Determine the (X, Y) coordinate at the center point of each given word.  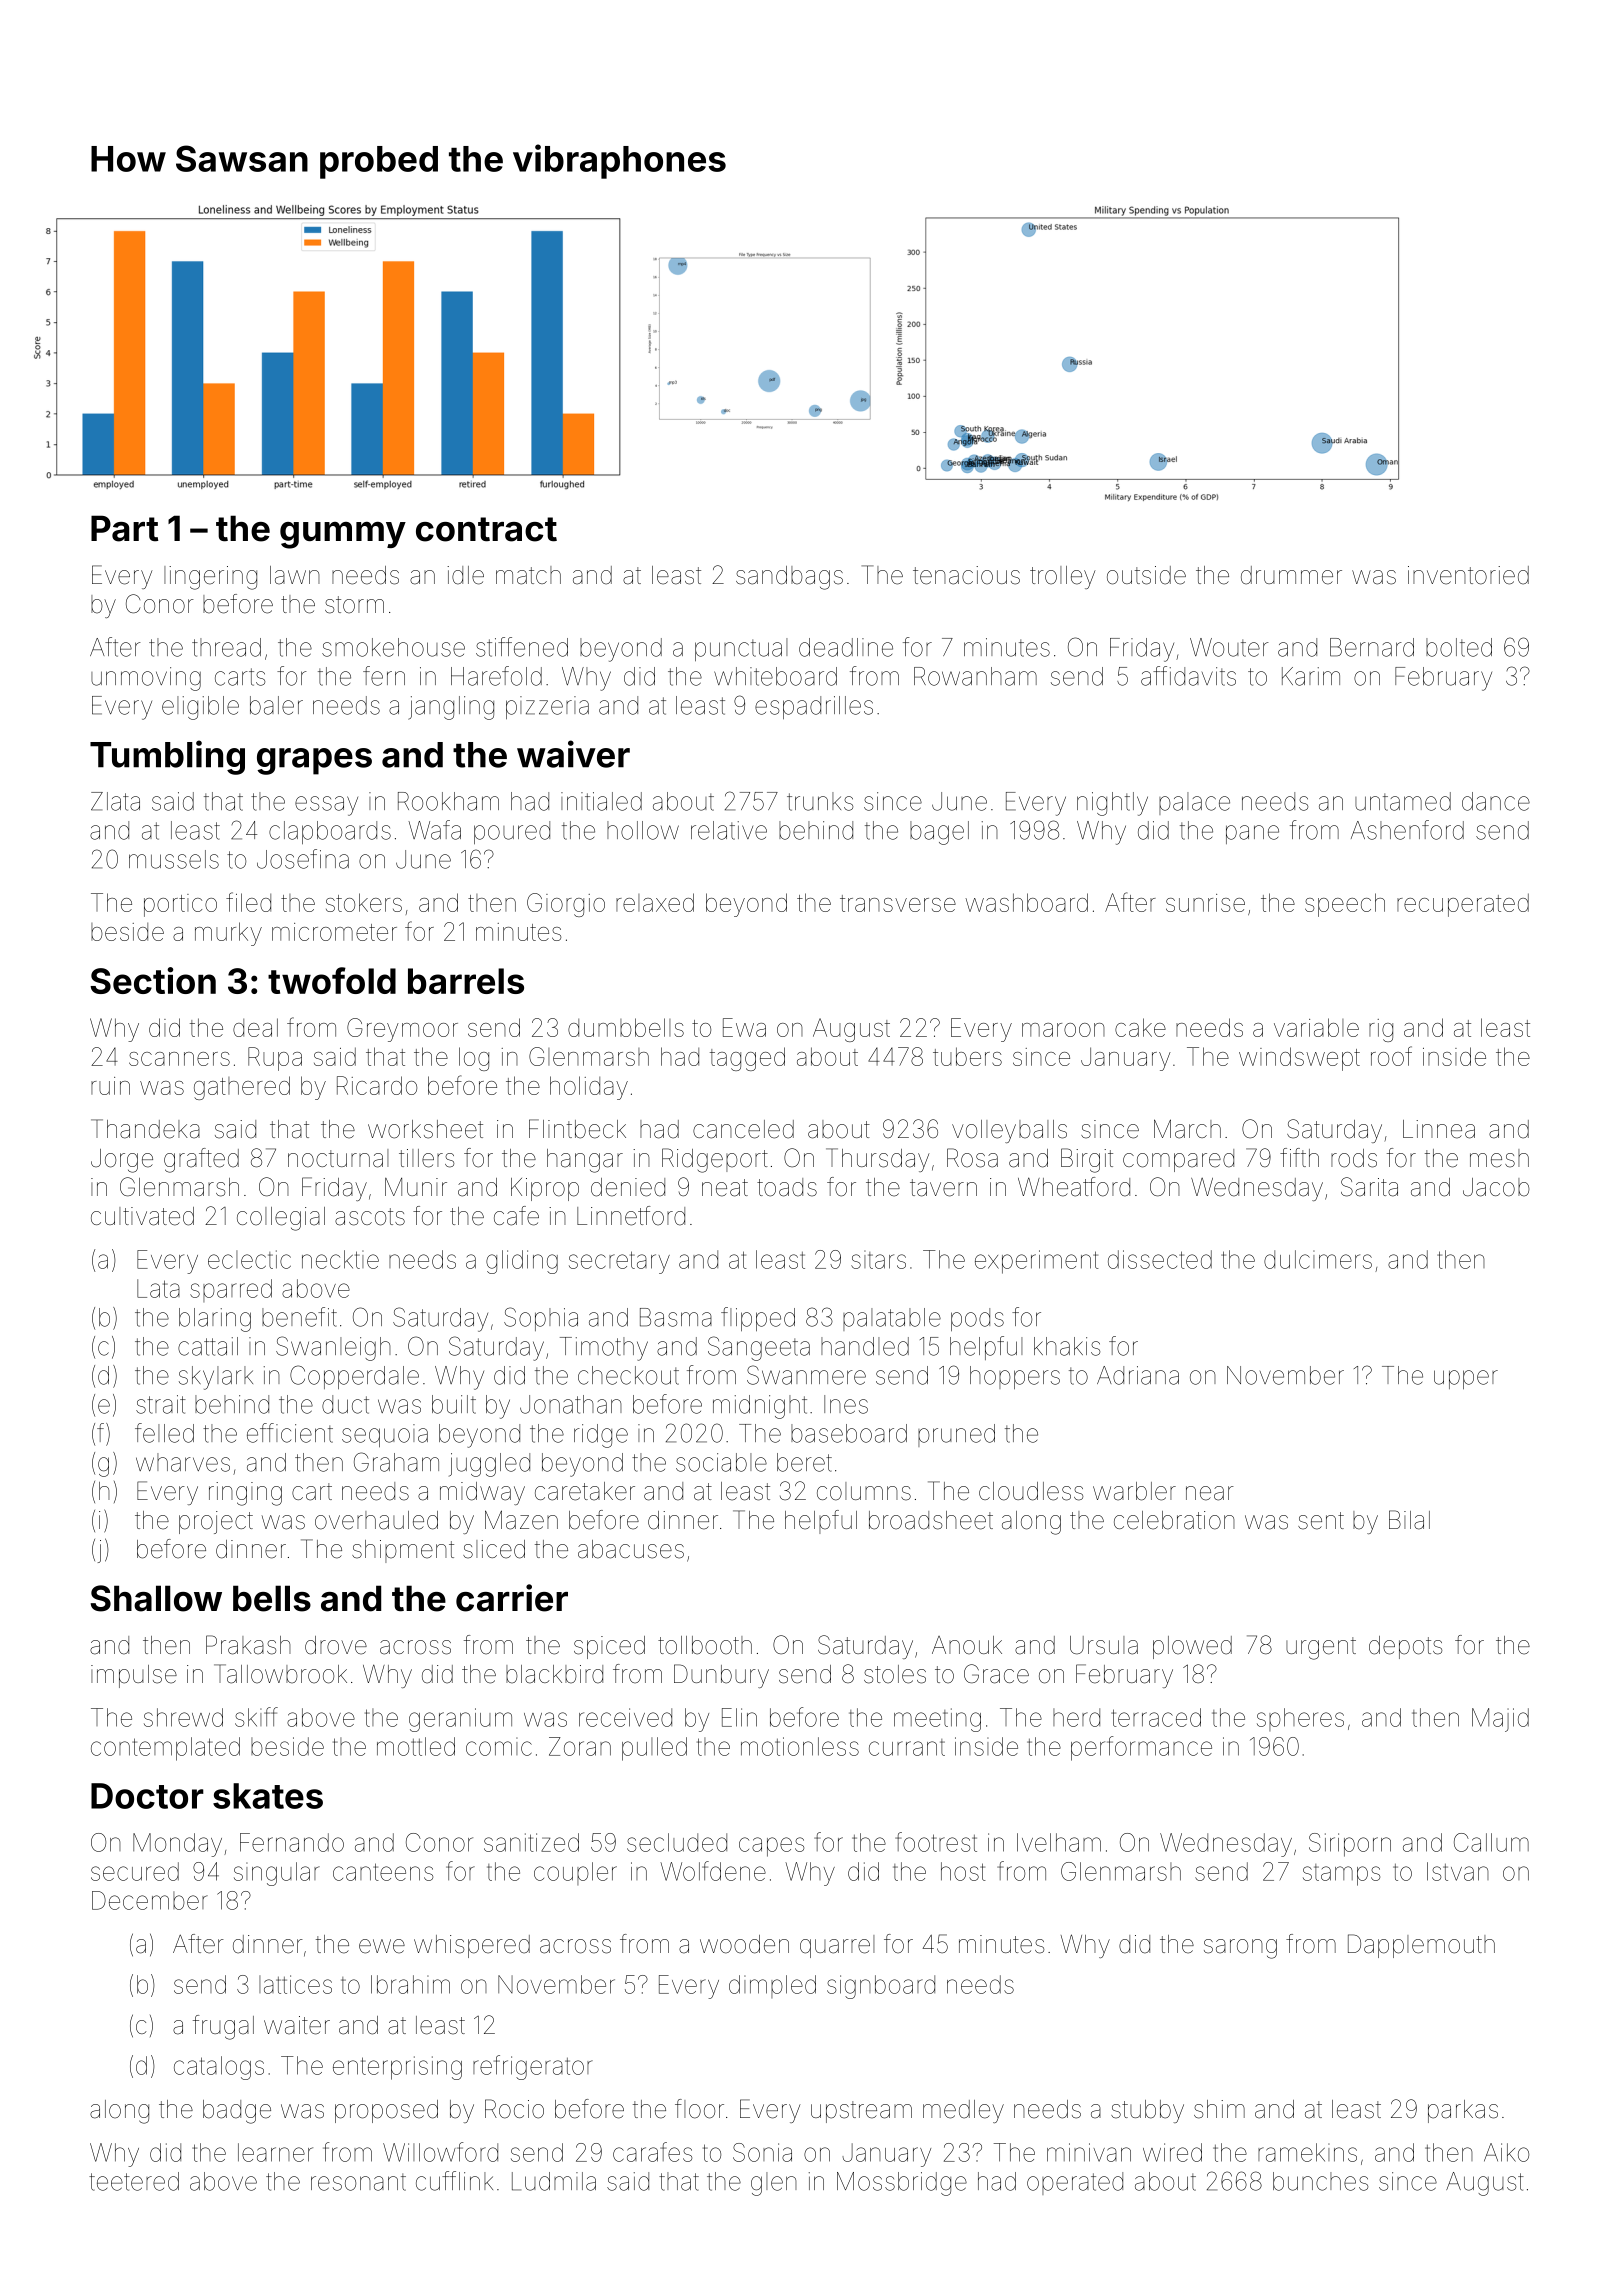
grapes (314, 761)
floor (699, 2109)
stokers (364, 902)
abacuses (631, 1549)
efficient (290, 1433)
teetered (134, 2181)
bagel (939, 833)
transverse (898, 903)
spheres (1300, 1719)
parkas (1463, 2111)
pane (1252, 834)
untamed (1403, 801)
